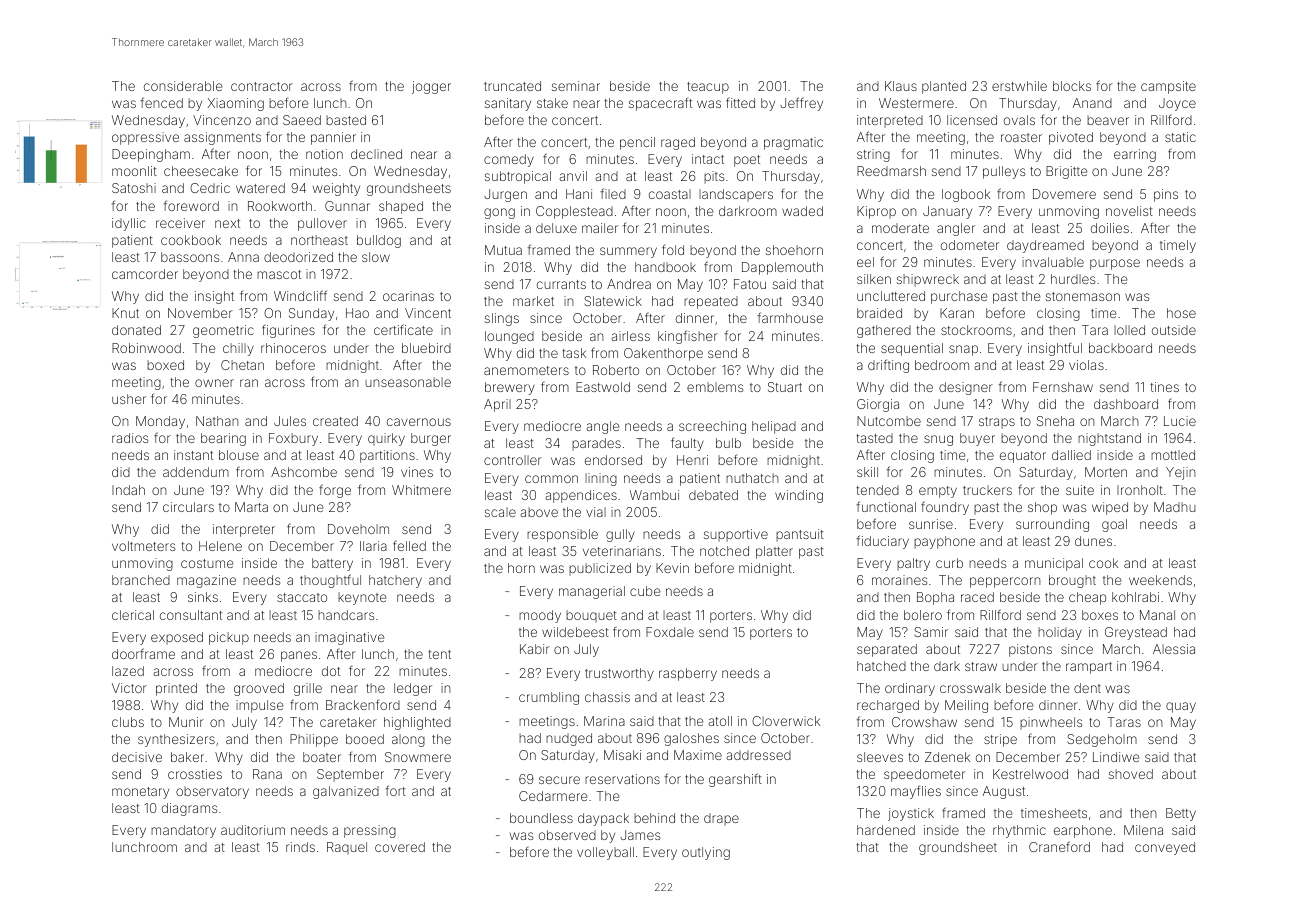  Describe the element at coordinates (300, 847) in the document. I see `rinds` at that location.
